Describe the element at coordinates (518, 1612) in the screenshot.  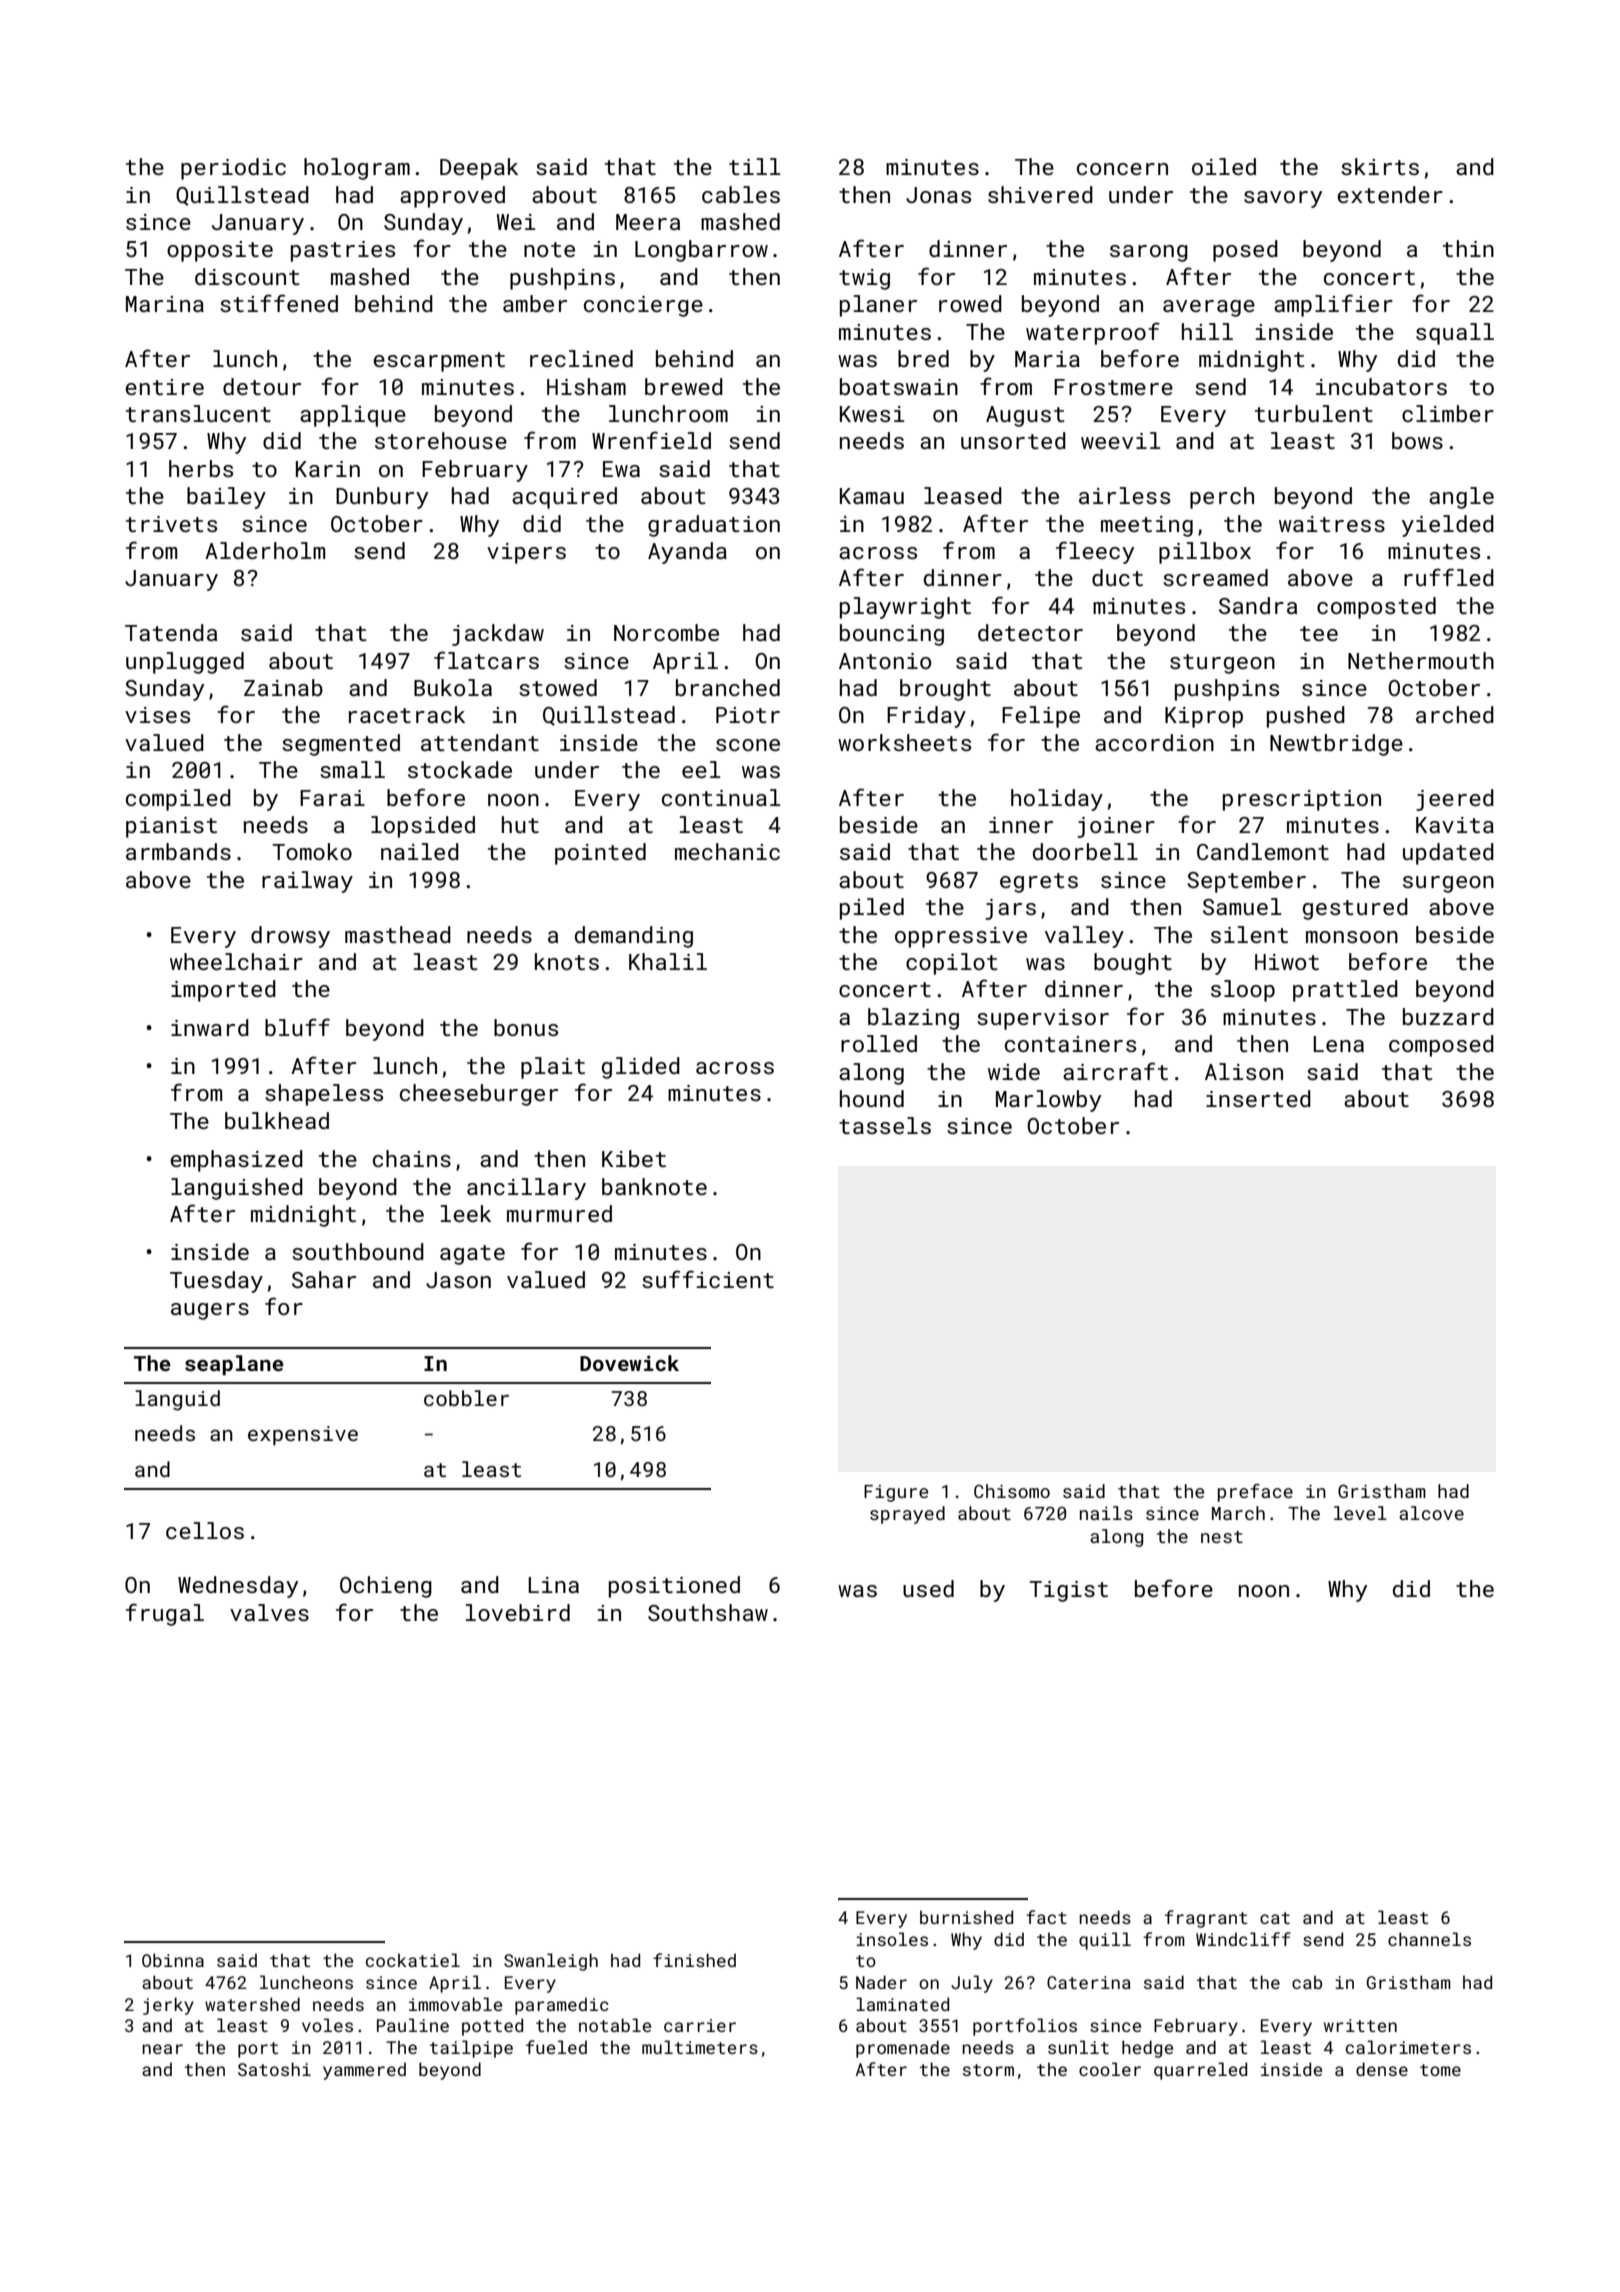
I see `lovebird` at that location.
